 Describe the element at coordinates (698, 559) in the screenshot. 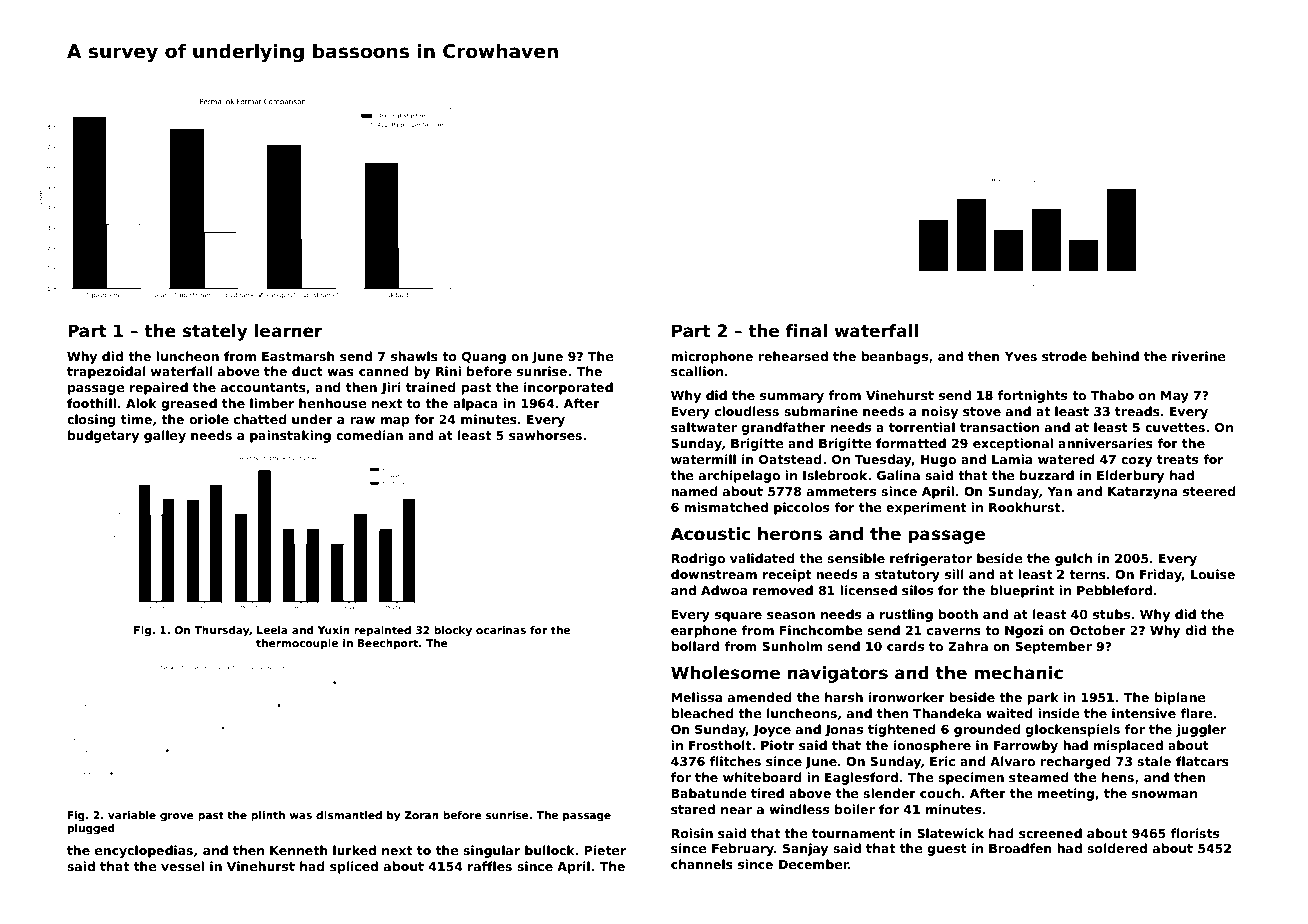

I see `Rodrigo` at that location.
